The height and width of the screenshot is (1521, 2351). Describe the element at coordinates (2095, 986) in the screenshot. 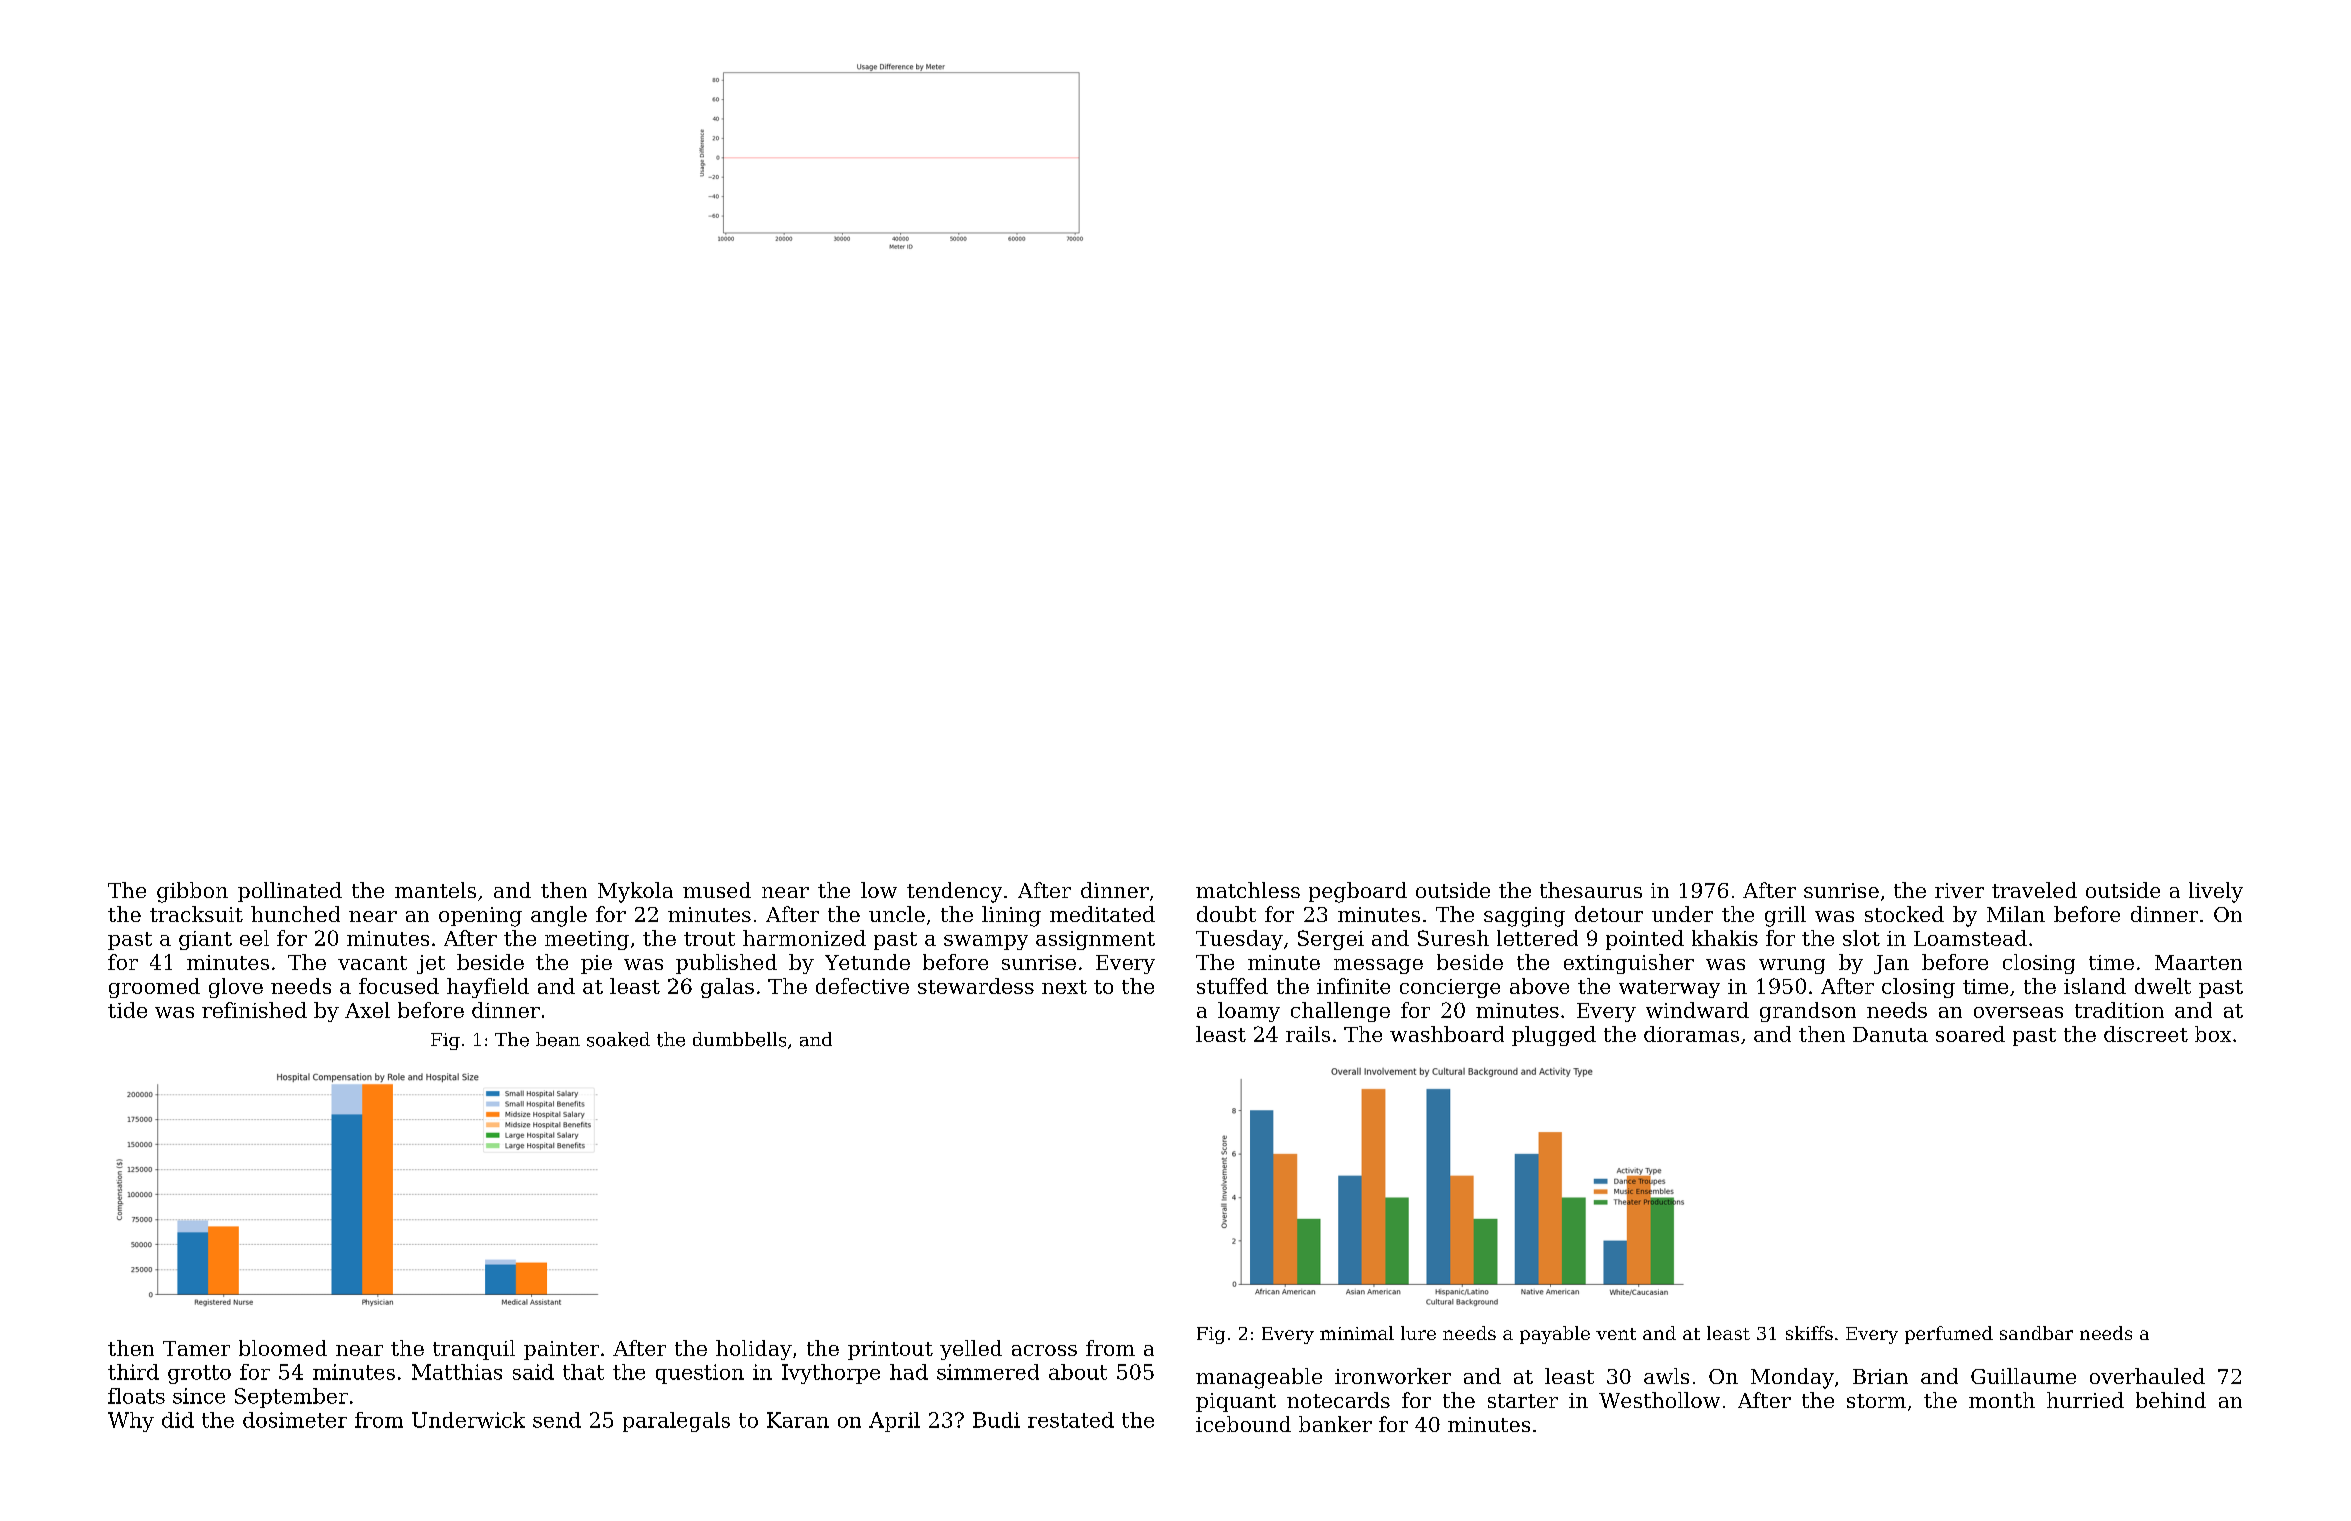

I see `island` at that location.
